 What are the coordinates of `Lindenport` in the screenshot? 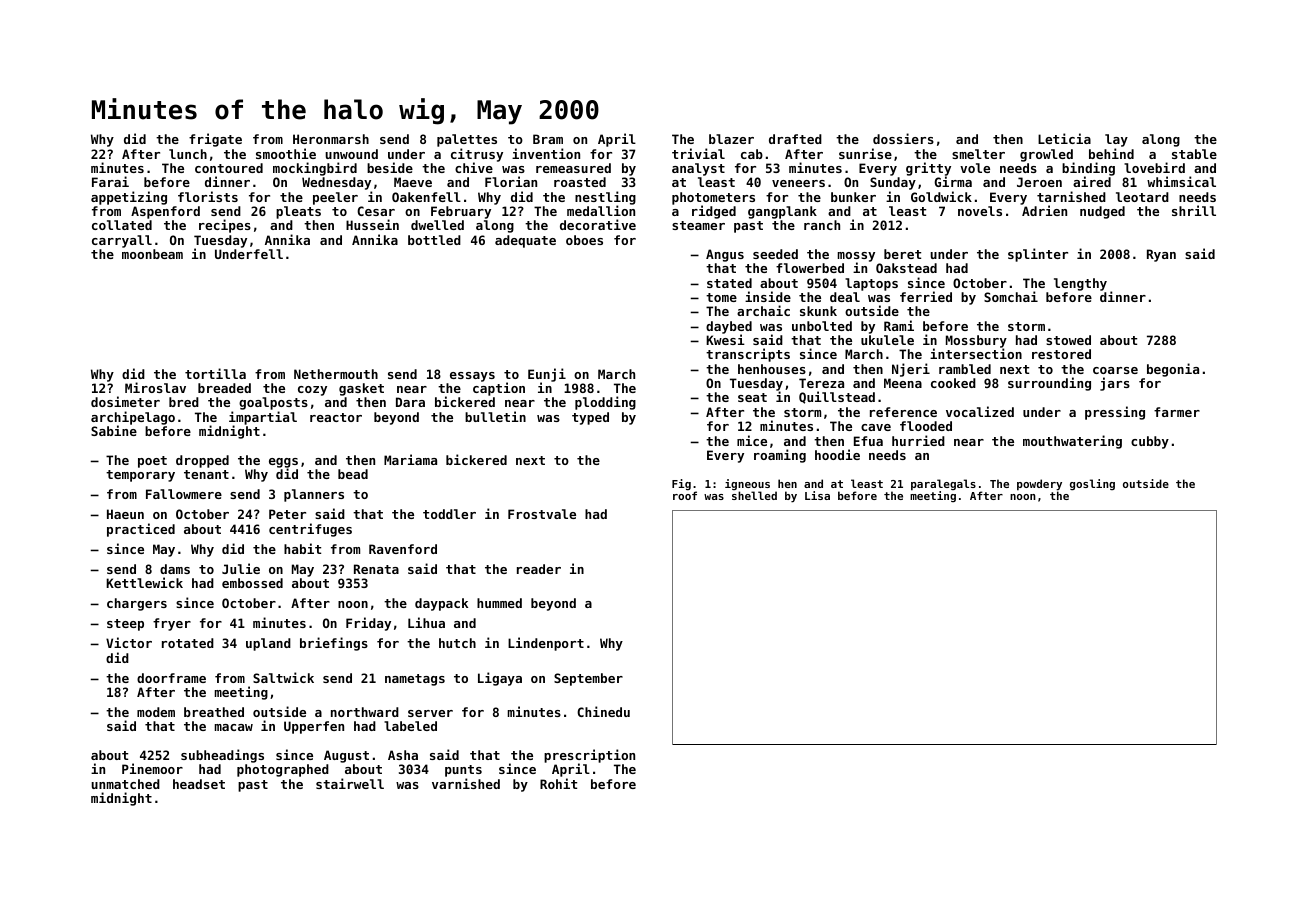 It's located at (546, 644).
